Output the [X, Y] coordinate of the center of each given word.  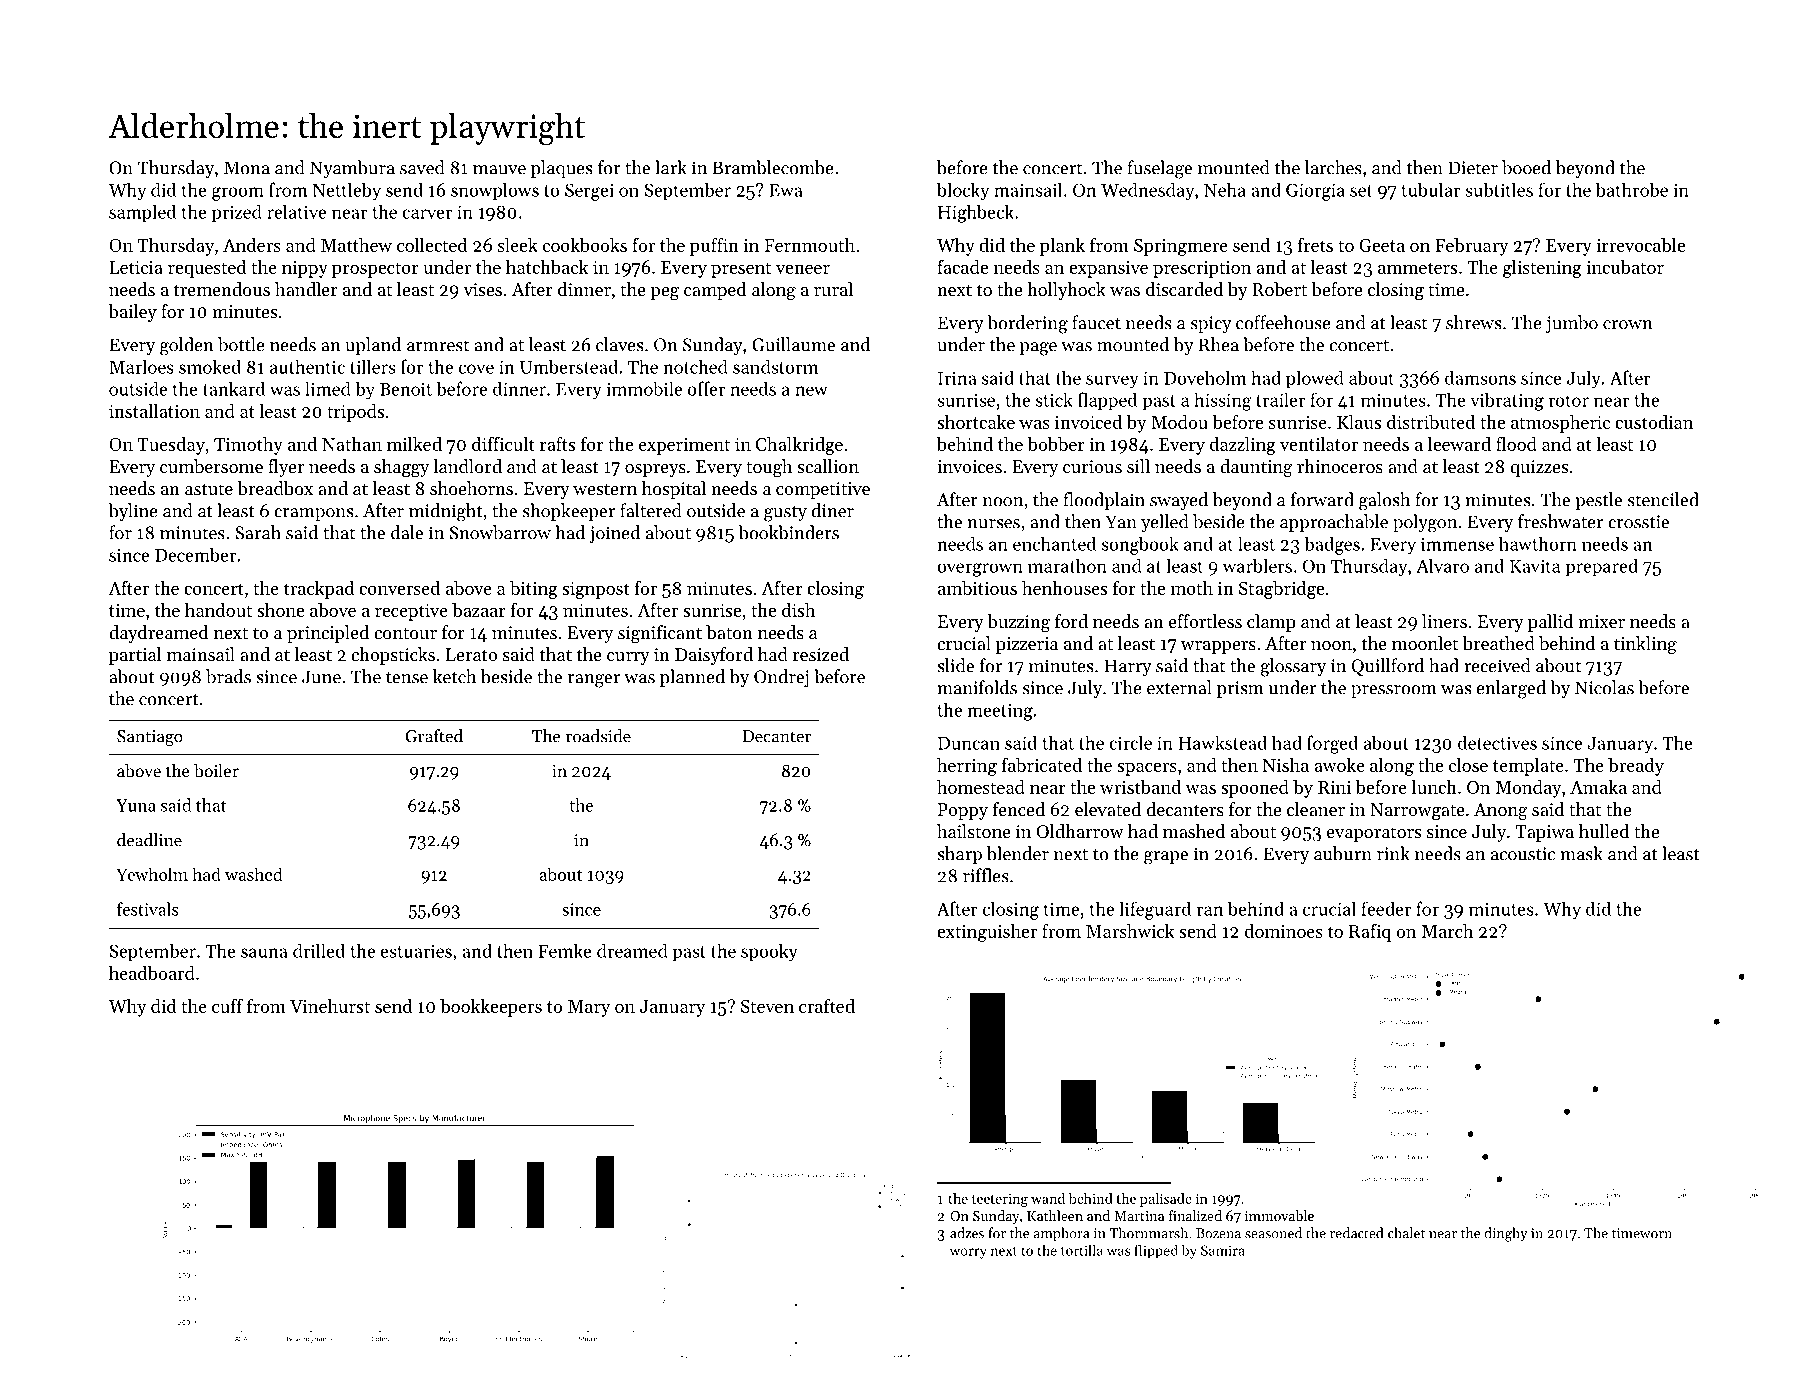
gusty [785, 514]
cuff [227, 1005]
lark [671, 167]
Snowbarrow [500, 532]
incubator [1625, 267]
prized [237, 214]
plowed [1315, 379]
